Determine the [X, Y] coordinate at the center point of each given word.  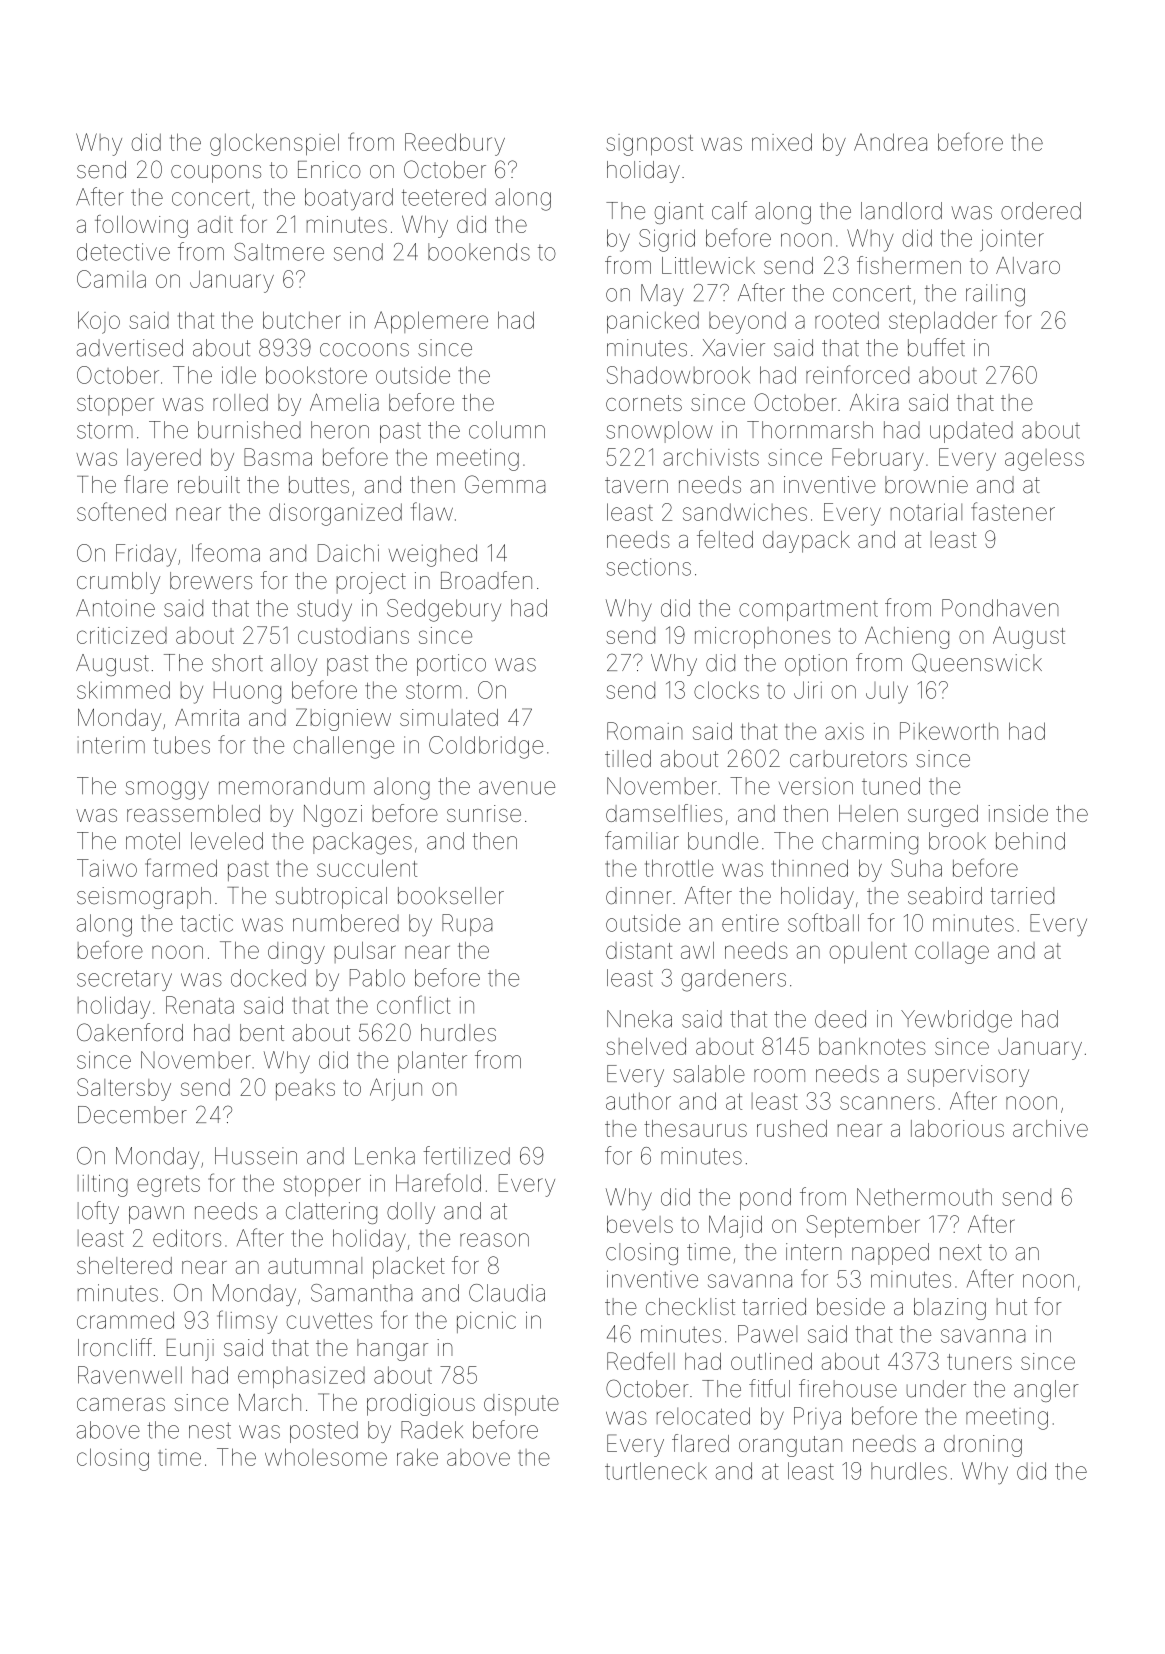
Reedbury [455, 144]
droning [983, 1446]
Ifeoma [226, 552]
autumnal [315, 1265]
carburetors [848, 759]
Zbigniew [343, 719]
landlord [901, 211]
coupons [216, 174]
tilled [628, 759]
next [961, 1252]
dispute [521, 1405]
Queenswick [977, 663]
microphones [762, 638]
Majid [735, 1226]
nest [210, 1430]
